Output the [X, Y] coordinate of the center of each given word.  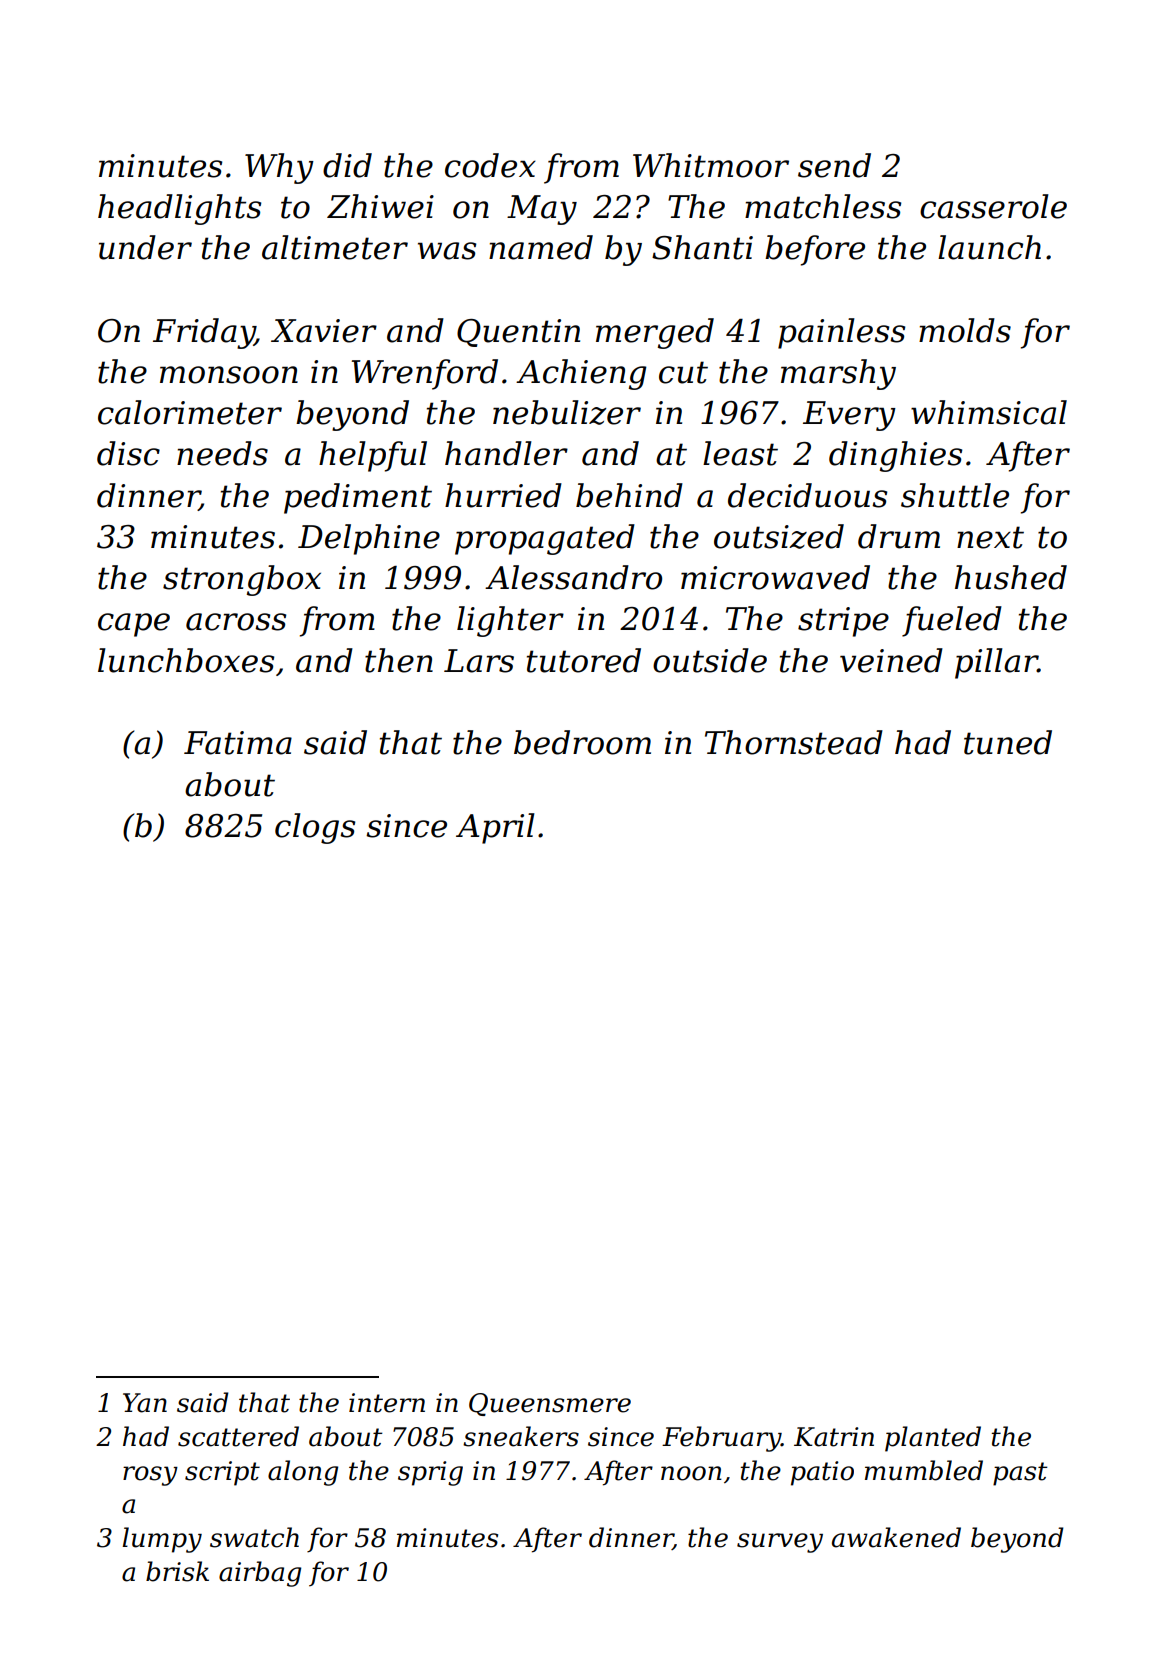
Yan [145, 1403]
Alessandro [573, 577]
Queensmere [550, 1404]
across [236, 622]
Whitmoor [711, 165]
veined [891, 660]
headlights [179, 209]
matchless [823, 206]
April [495, 828]
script [222, 1473]
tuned [1008, 742]
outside [710, 660]
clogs [315, 828]
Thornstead [794, 742]
